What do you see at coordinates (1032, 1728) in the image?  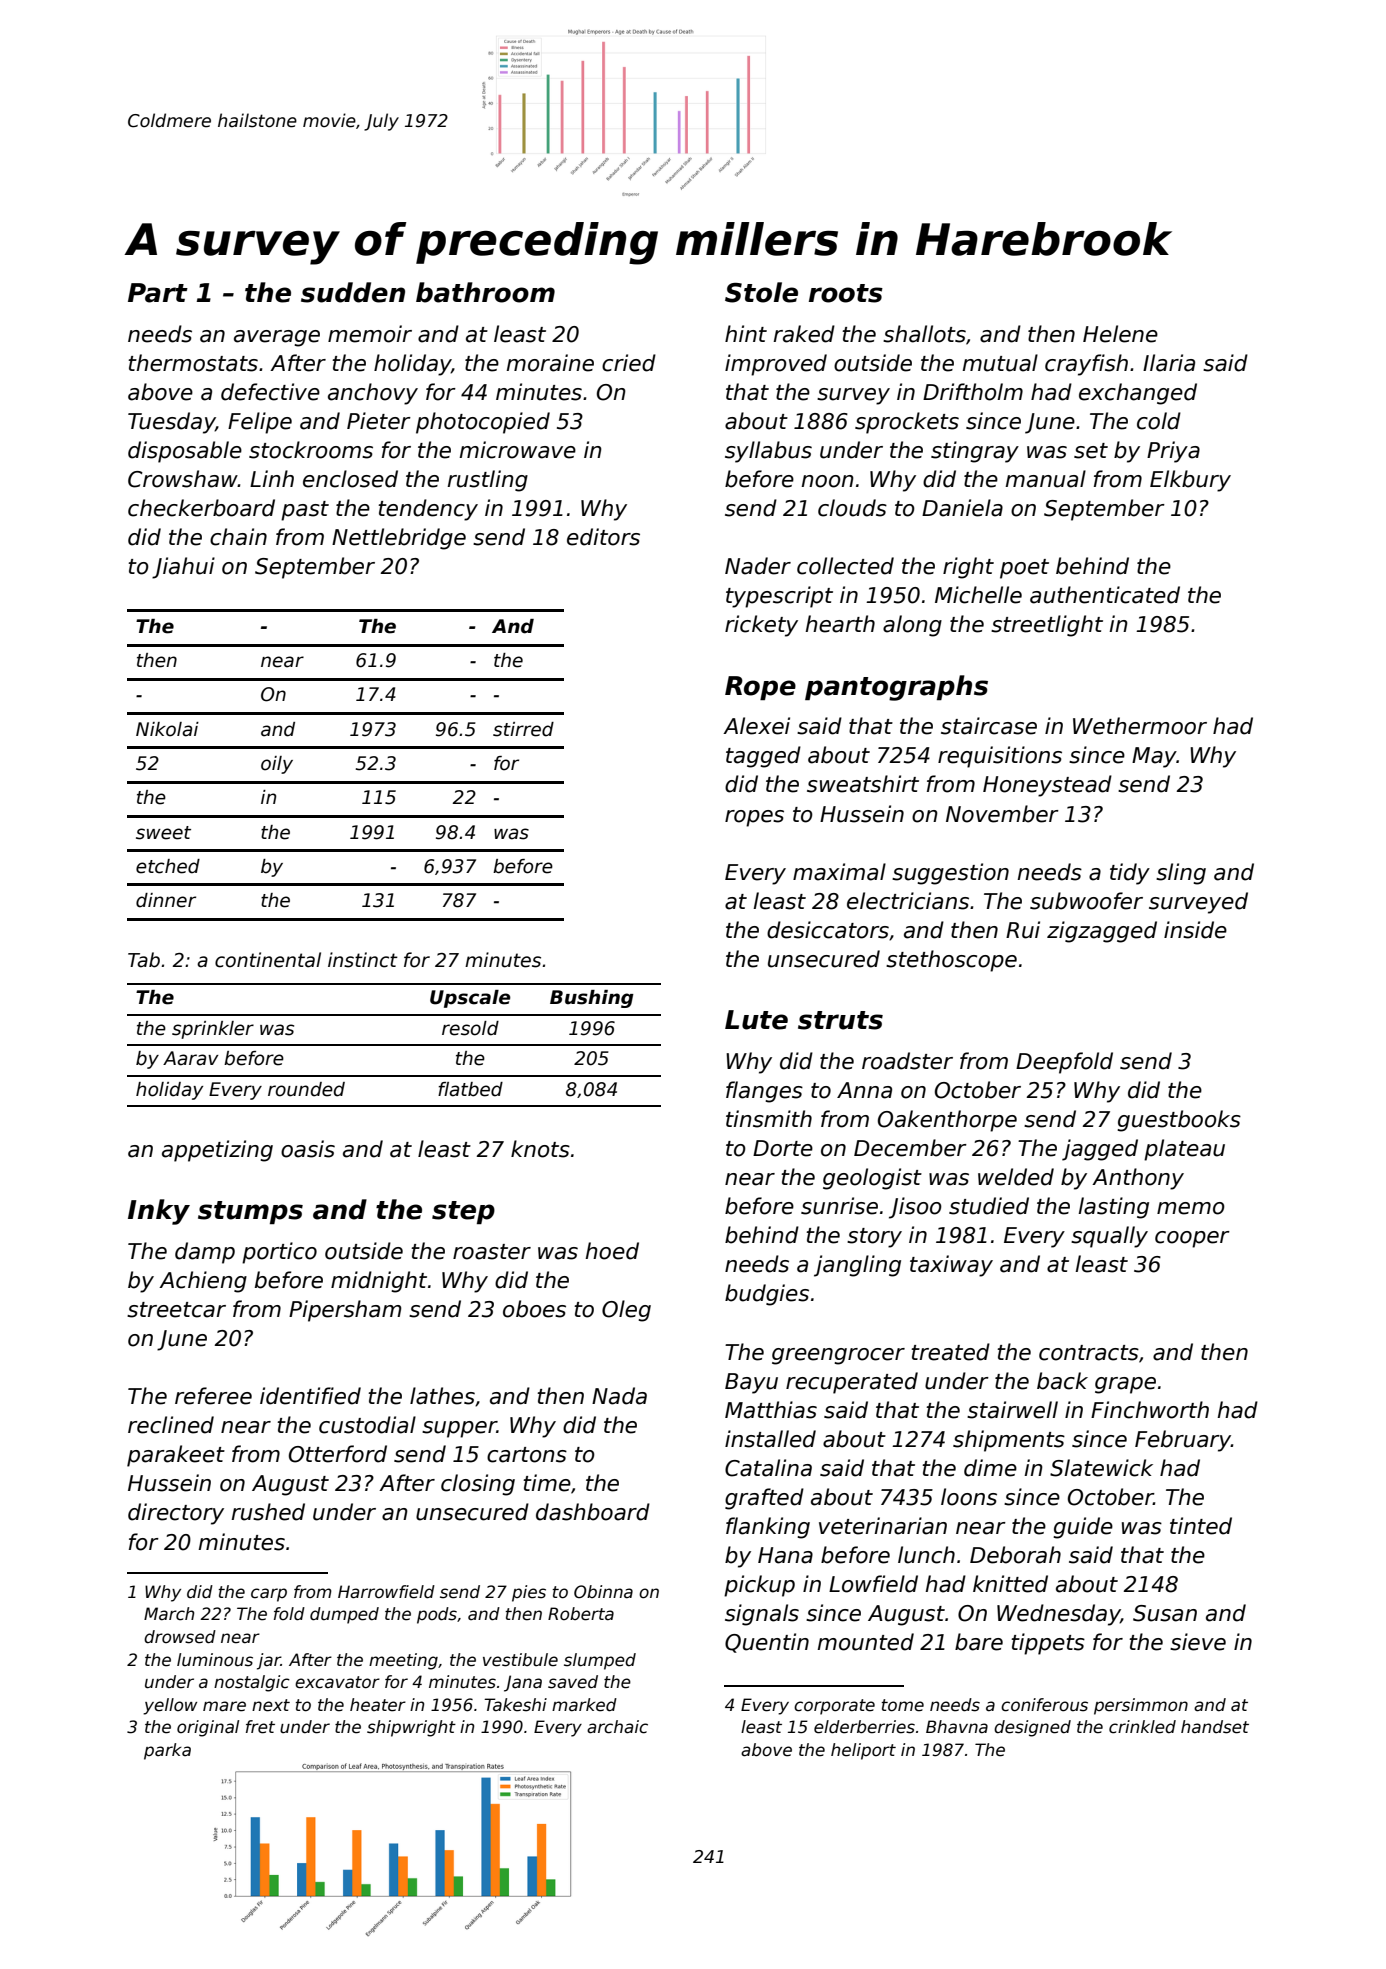 I see `designed` at bounding box center [1032, 1728].
